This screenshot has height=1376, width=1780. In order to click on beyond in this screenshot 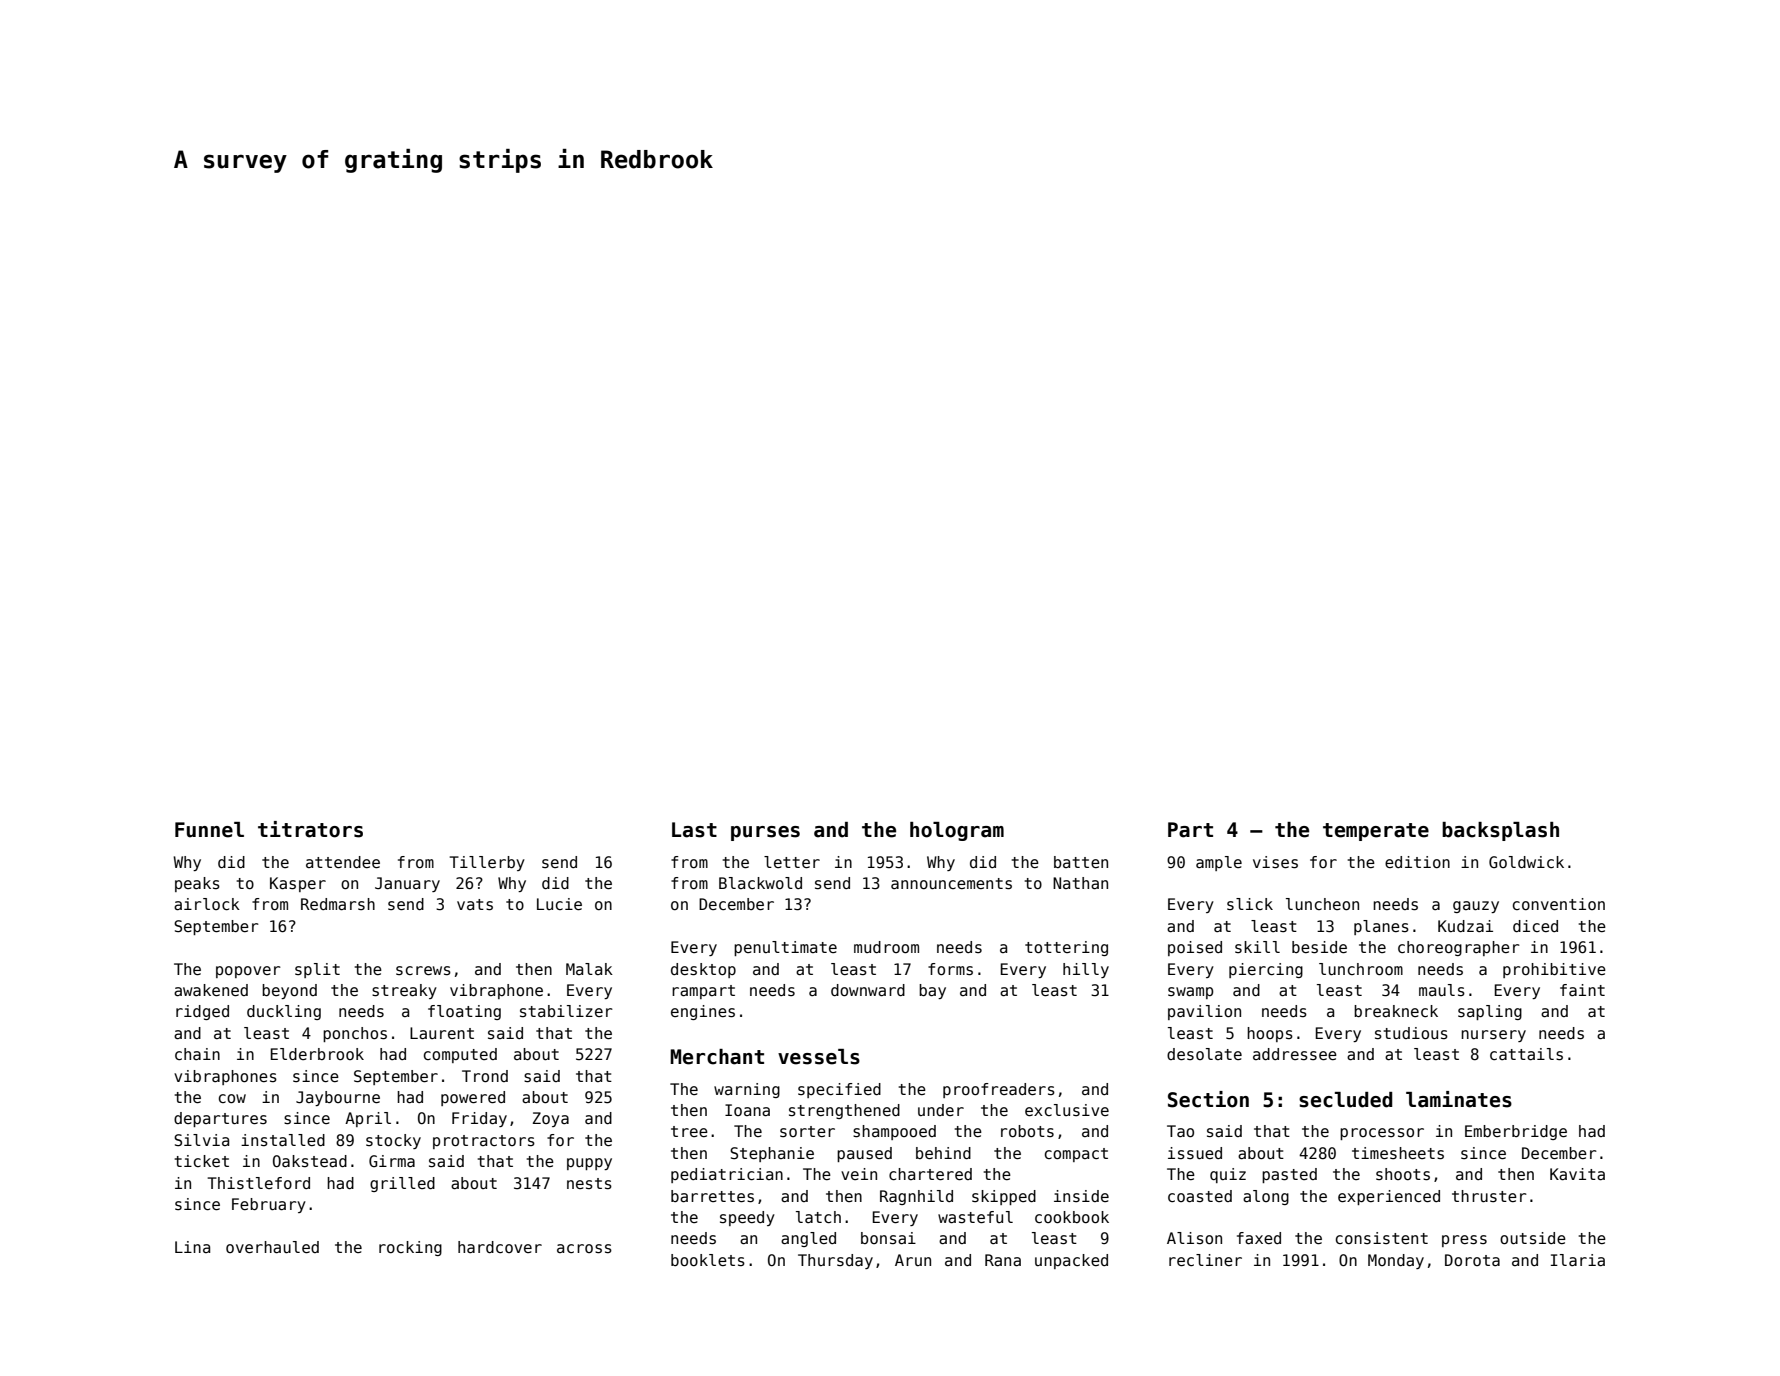, I will do `click(289, 991)`.
